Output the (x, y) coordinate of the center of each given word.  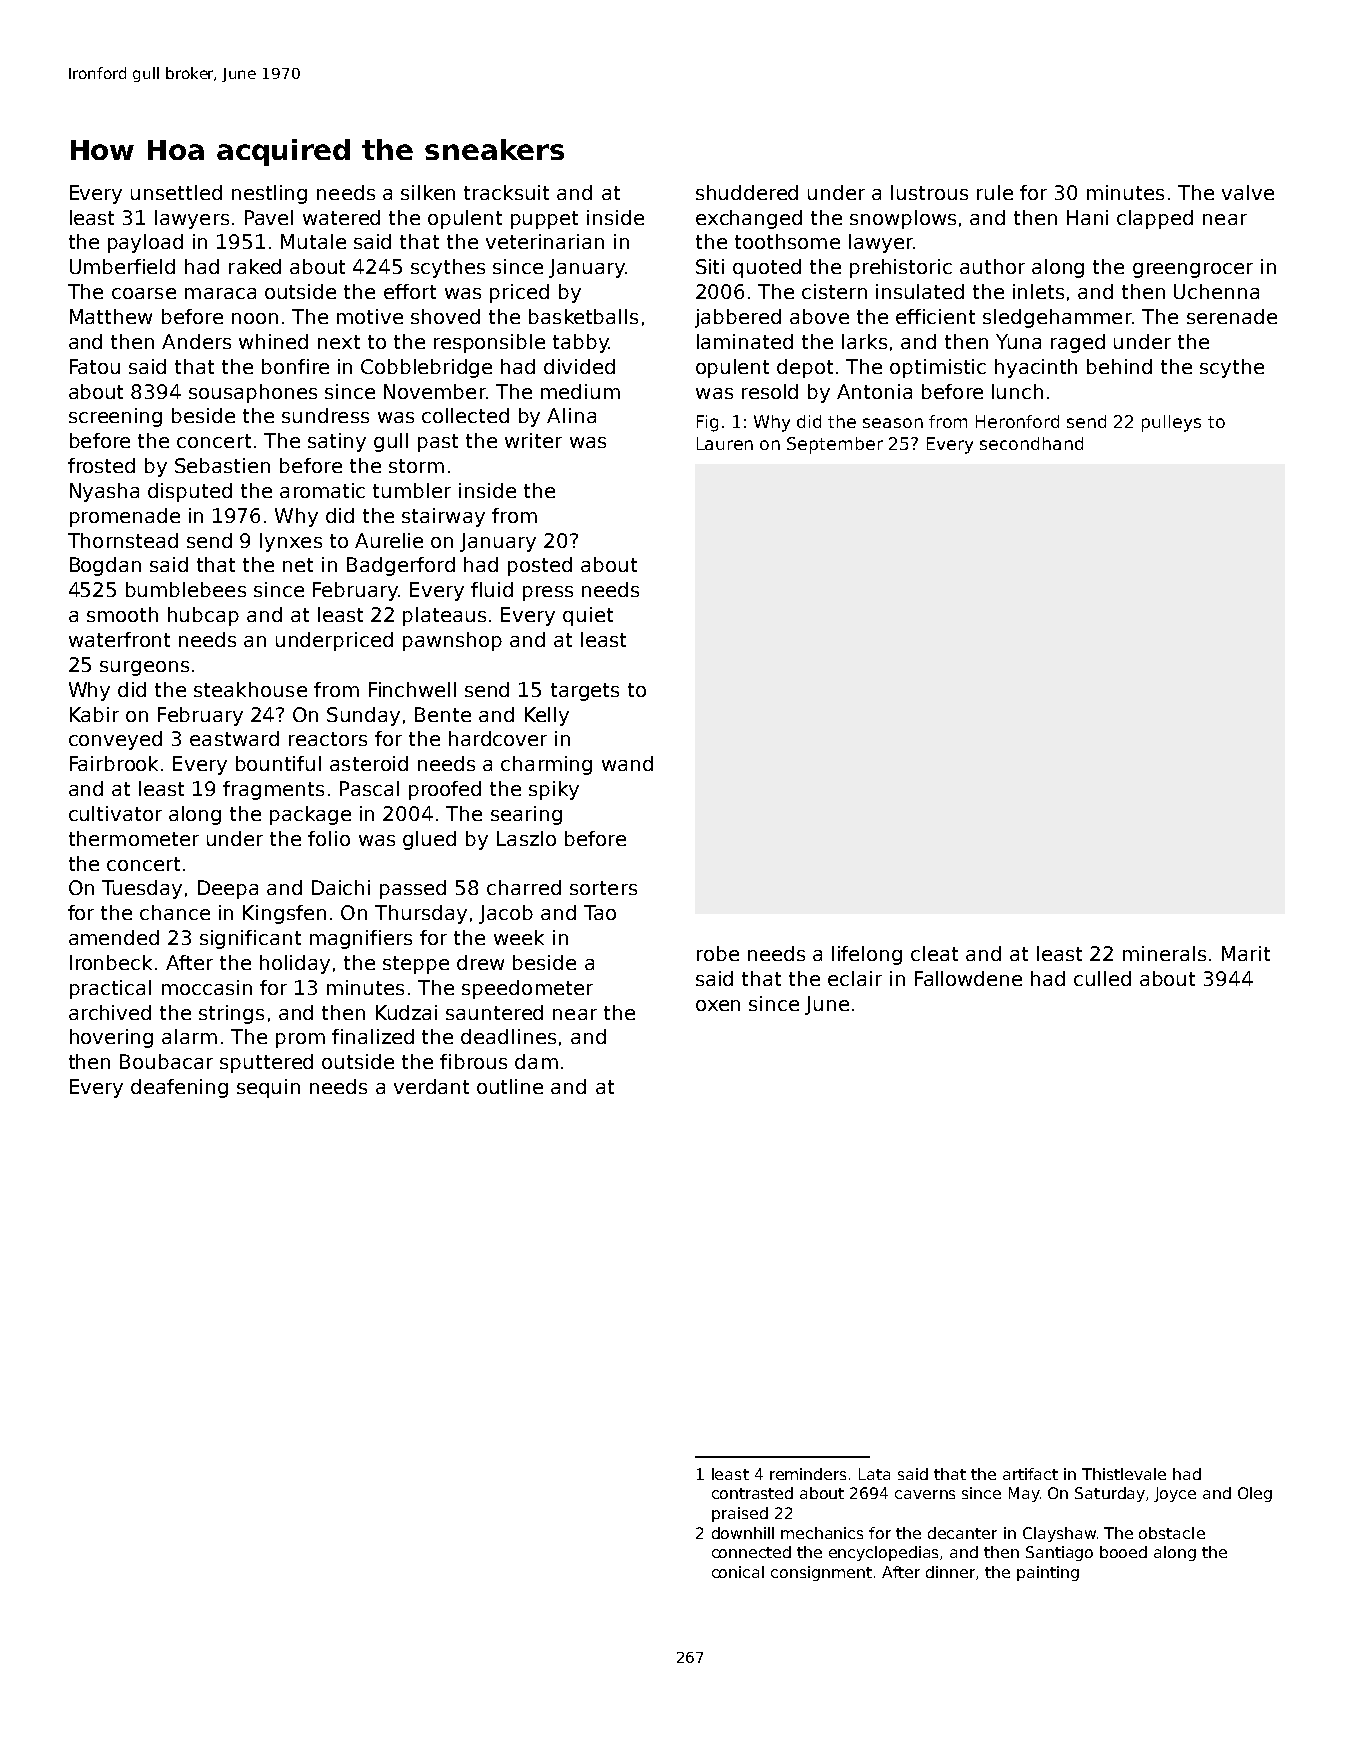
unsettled (176, 192)
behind (1119, 366)
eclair (855, 978)
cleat (934, 953)
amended (114, 937)
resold (770, 391)
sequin (268, 1088)
